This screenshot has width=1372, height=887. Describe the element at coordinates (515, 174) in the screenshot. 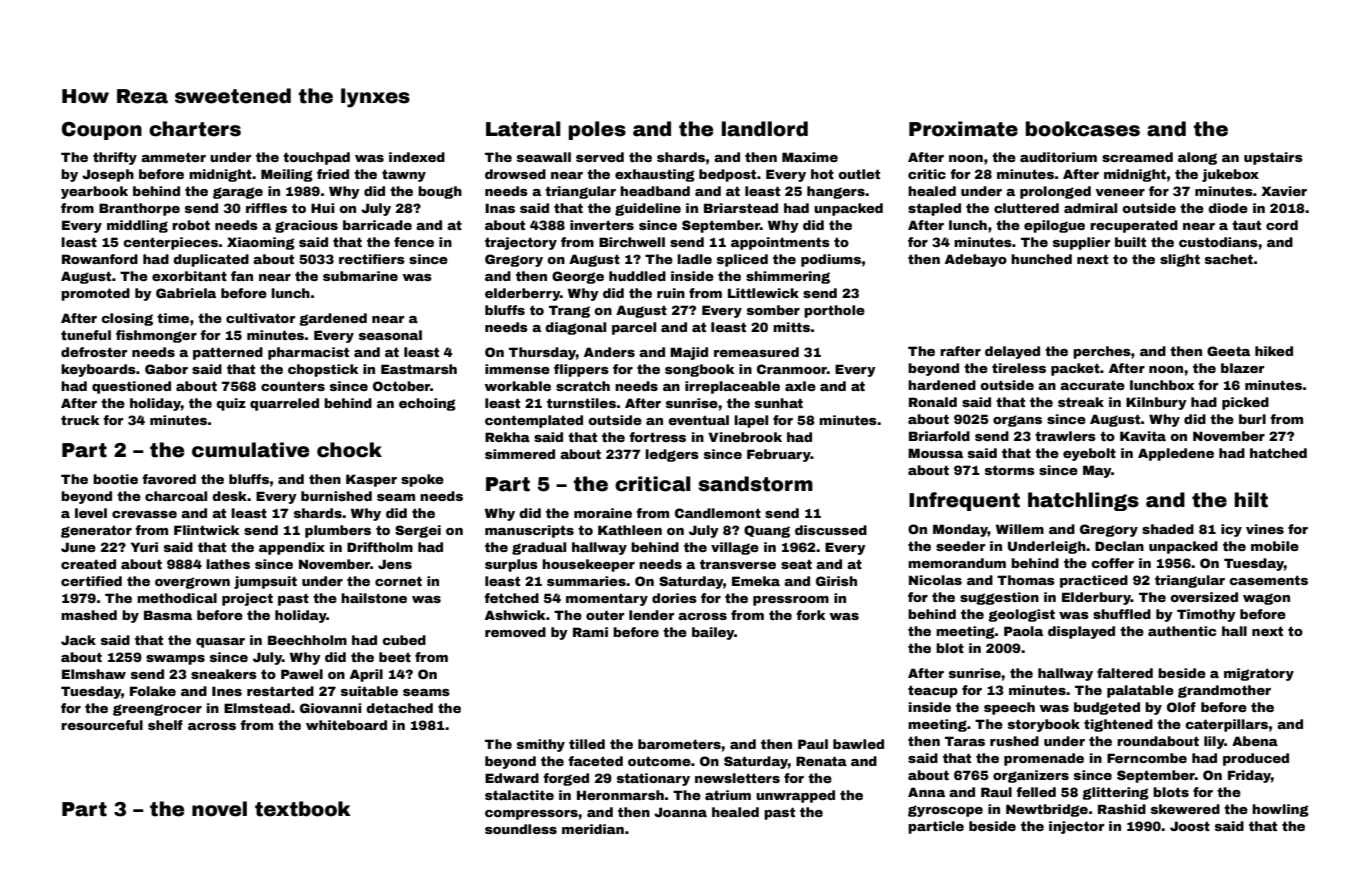

I see `drowsed` at that location.
